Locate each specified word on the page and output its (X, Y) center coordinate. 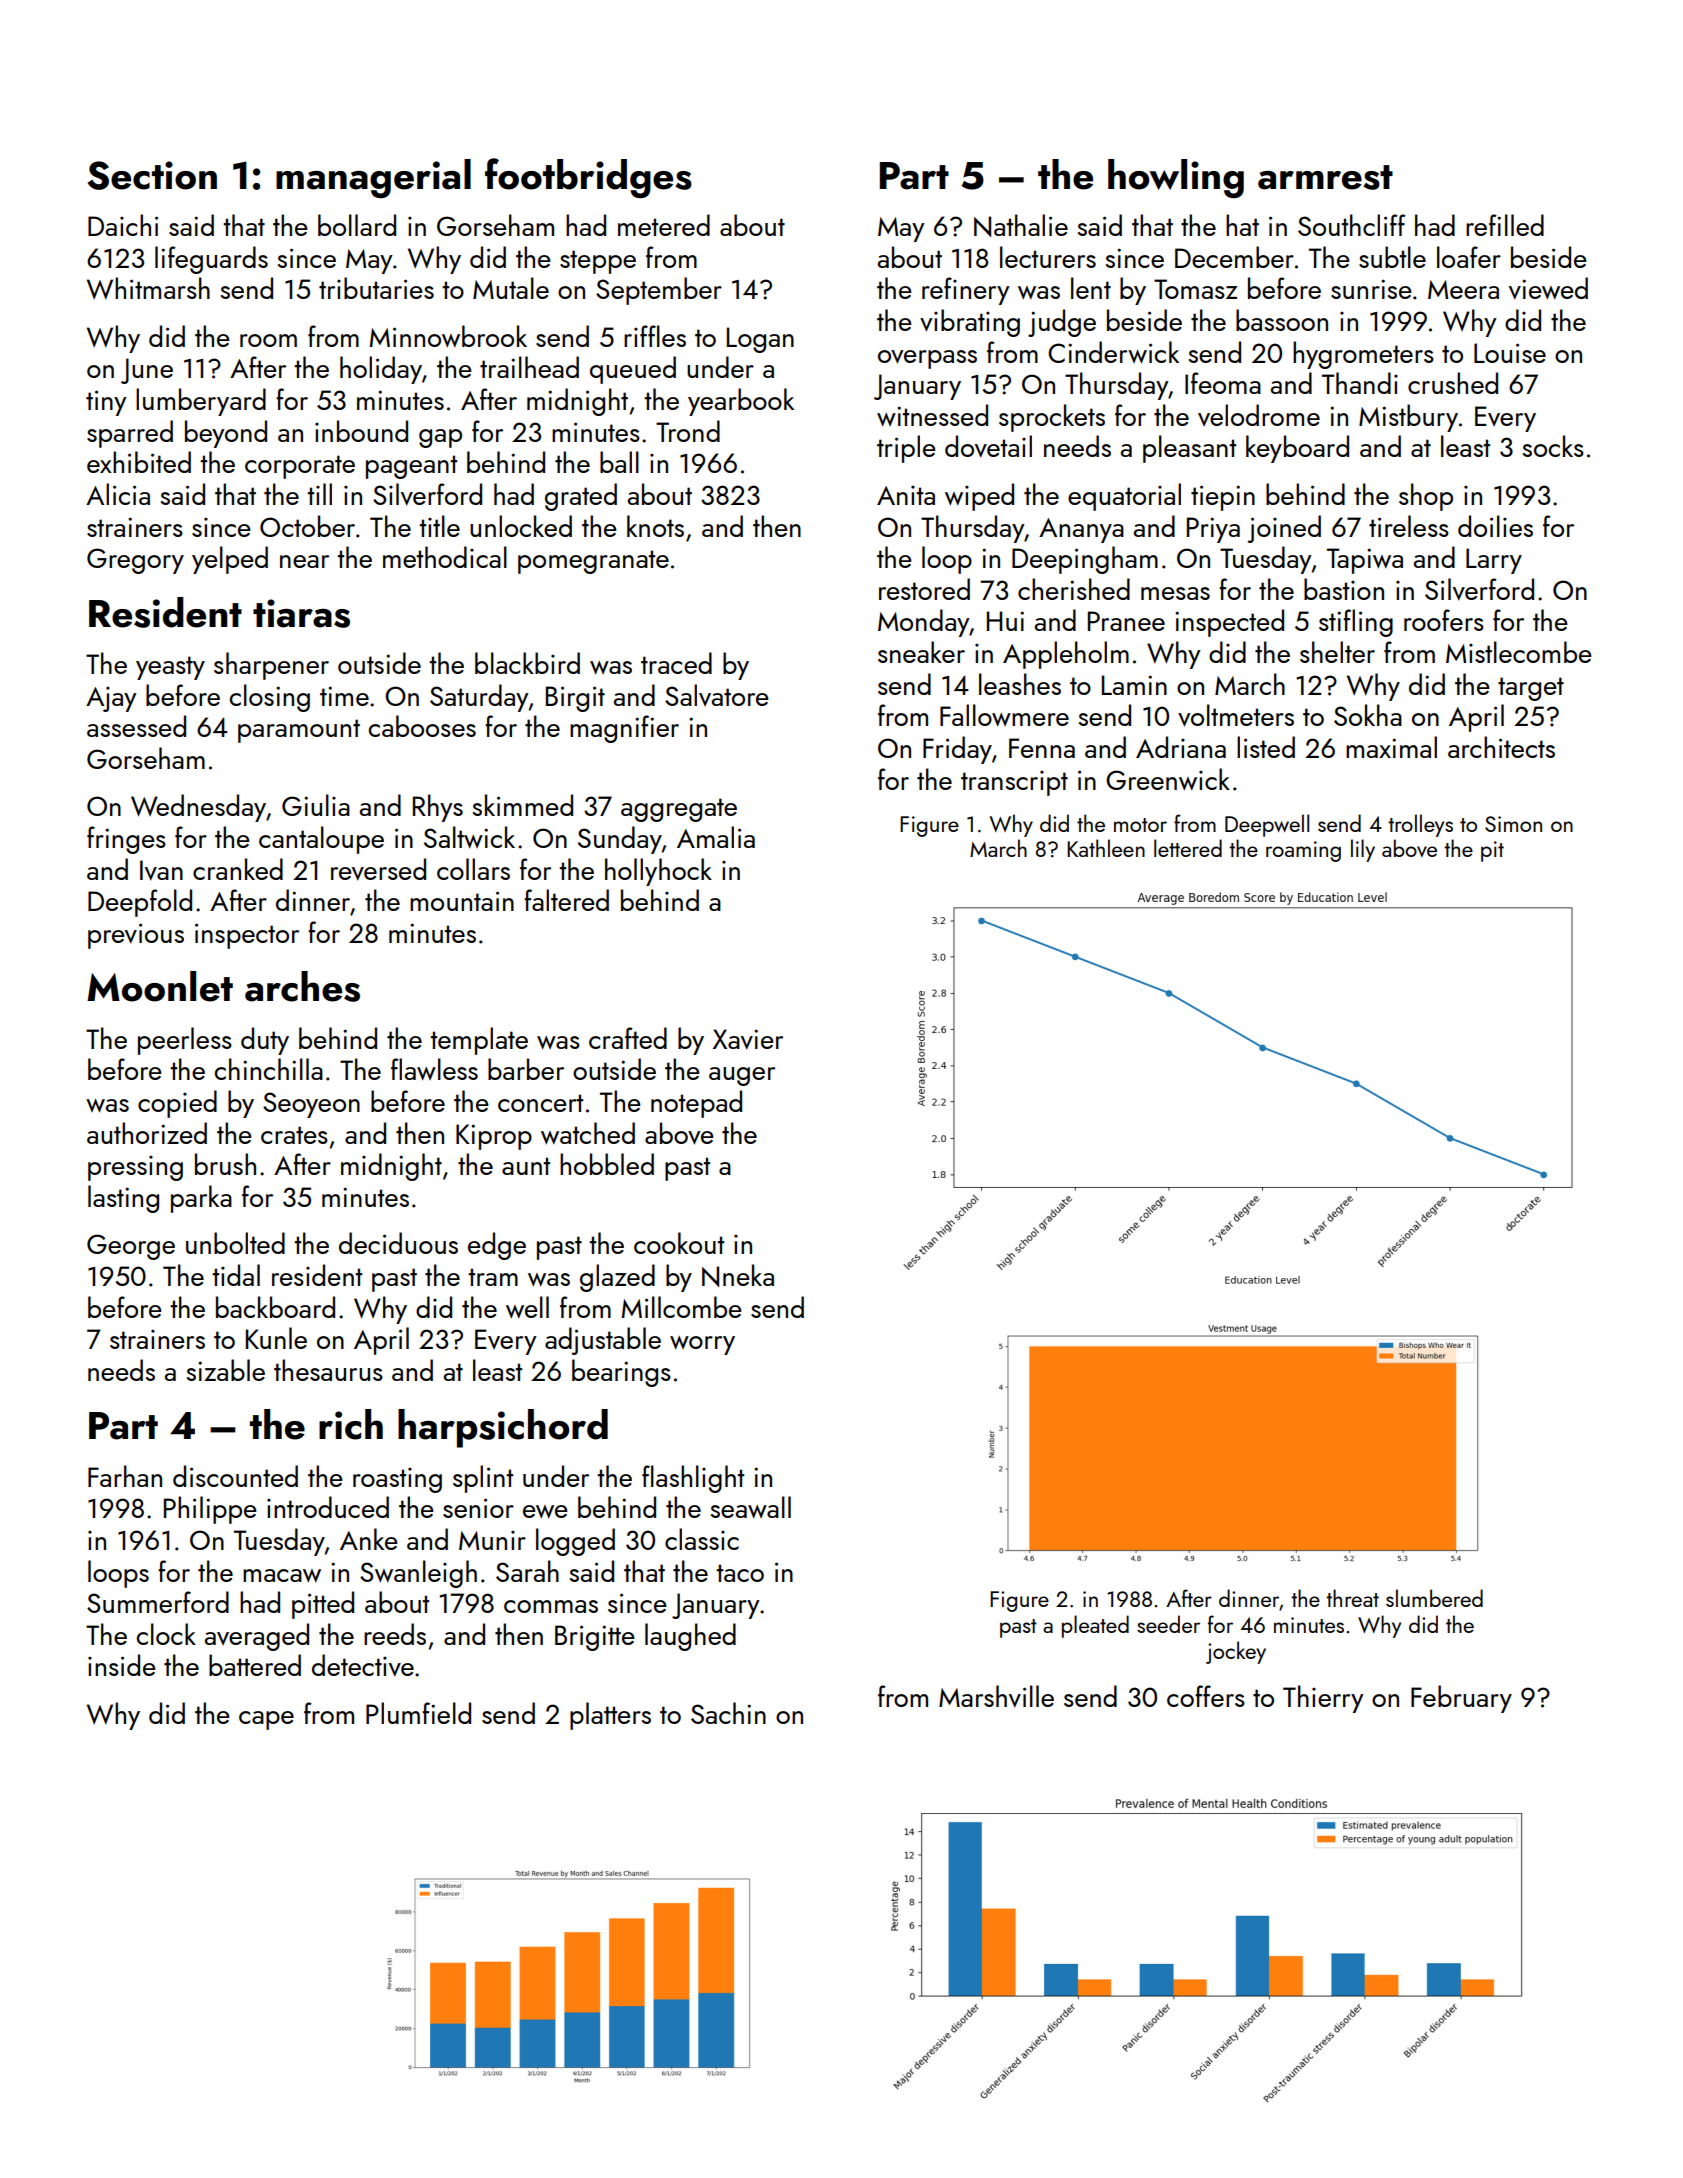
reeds (395, 1634)
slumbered (1434, 1598)
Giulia (316, 805)
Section (152, 175)
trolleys (1420, 825)
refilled (1505, 225)
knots (655, 526)
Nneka (738, 1275)
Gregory (135, 561)
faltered (566, 900)
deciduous (398, 1243)
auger (742, 1076)
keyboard (1297, 449)
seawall (751, 1507)
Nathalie (1021, 225)
